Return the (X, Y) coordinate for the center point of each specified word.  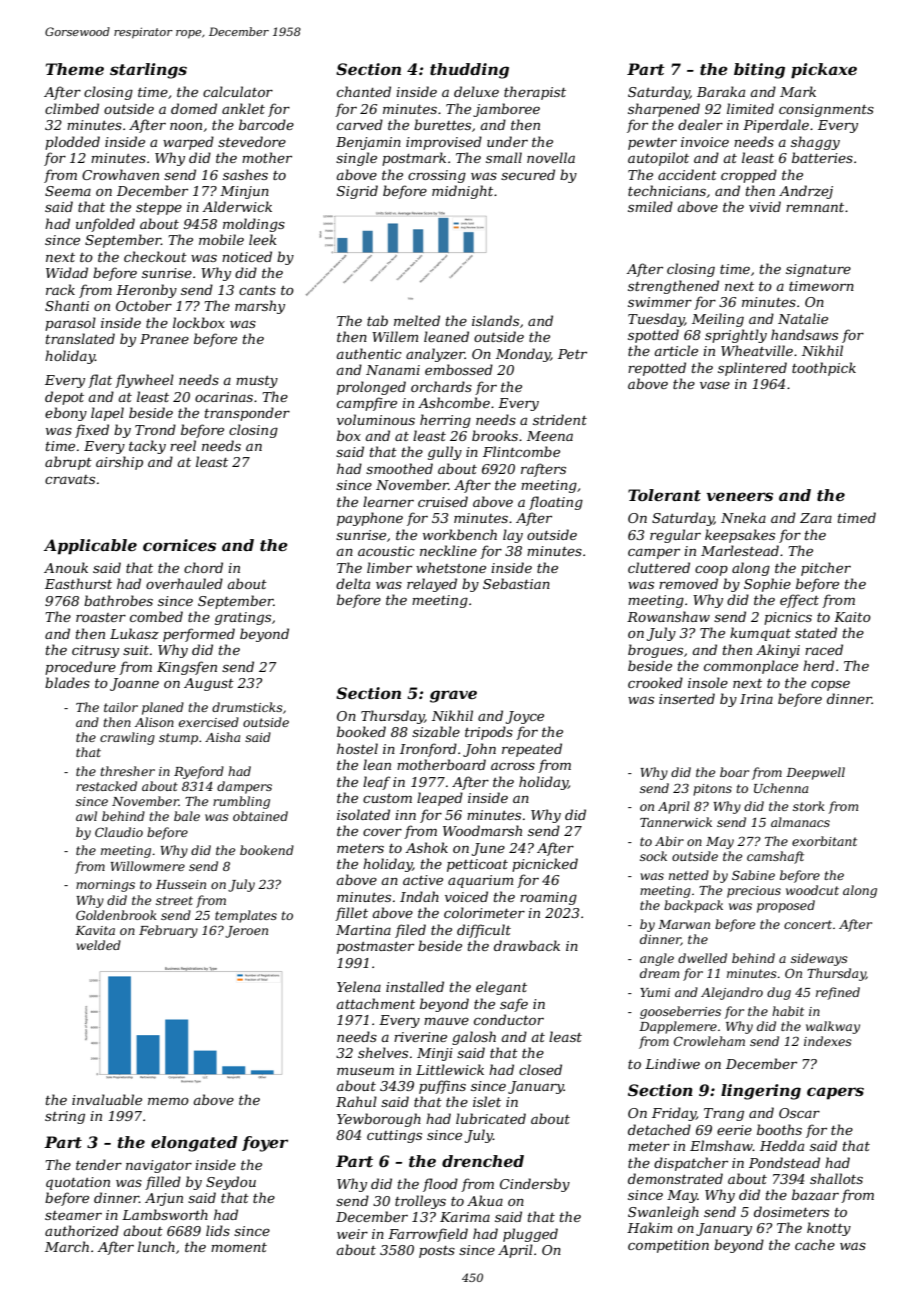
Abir (669, 841)
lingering (761, 1092)
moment (239, 1247)
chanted (364, 91)
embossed (459, 369)
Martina (363, 930)
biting (759, 71)
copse (830, 686)
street (174, 900)
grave (453, 696)
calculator (238, 91)
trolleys (420, 1202)
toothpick (824, 369)
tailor (121, 707)
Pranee (164, 339)
